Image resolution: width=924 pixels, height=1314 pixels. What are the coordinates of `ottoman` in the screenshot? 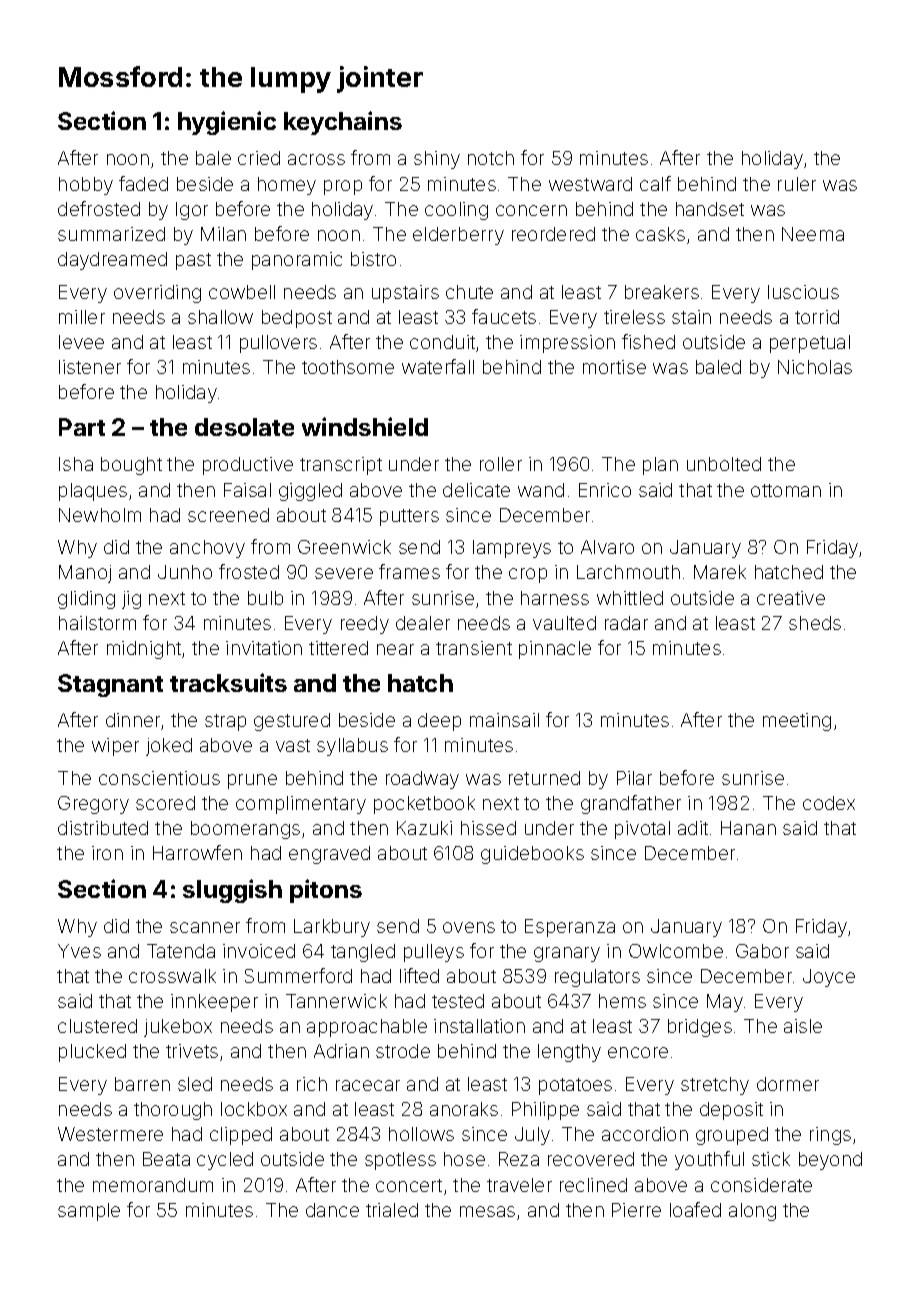 It's located at (786, 490).
